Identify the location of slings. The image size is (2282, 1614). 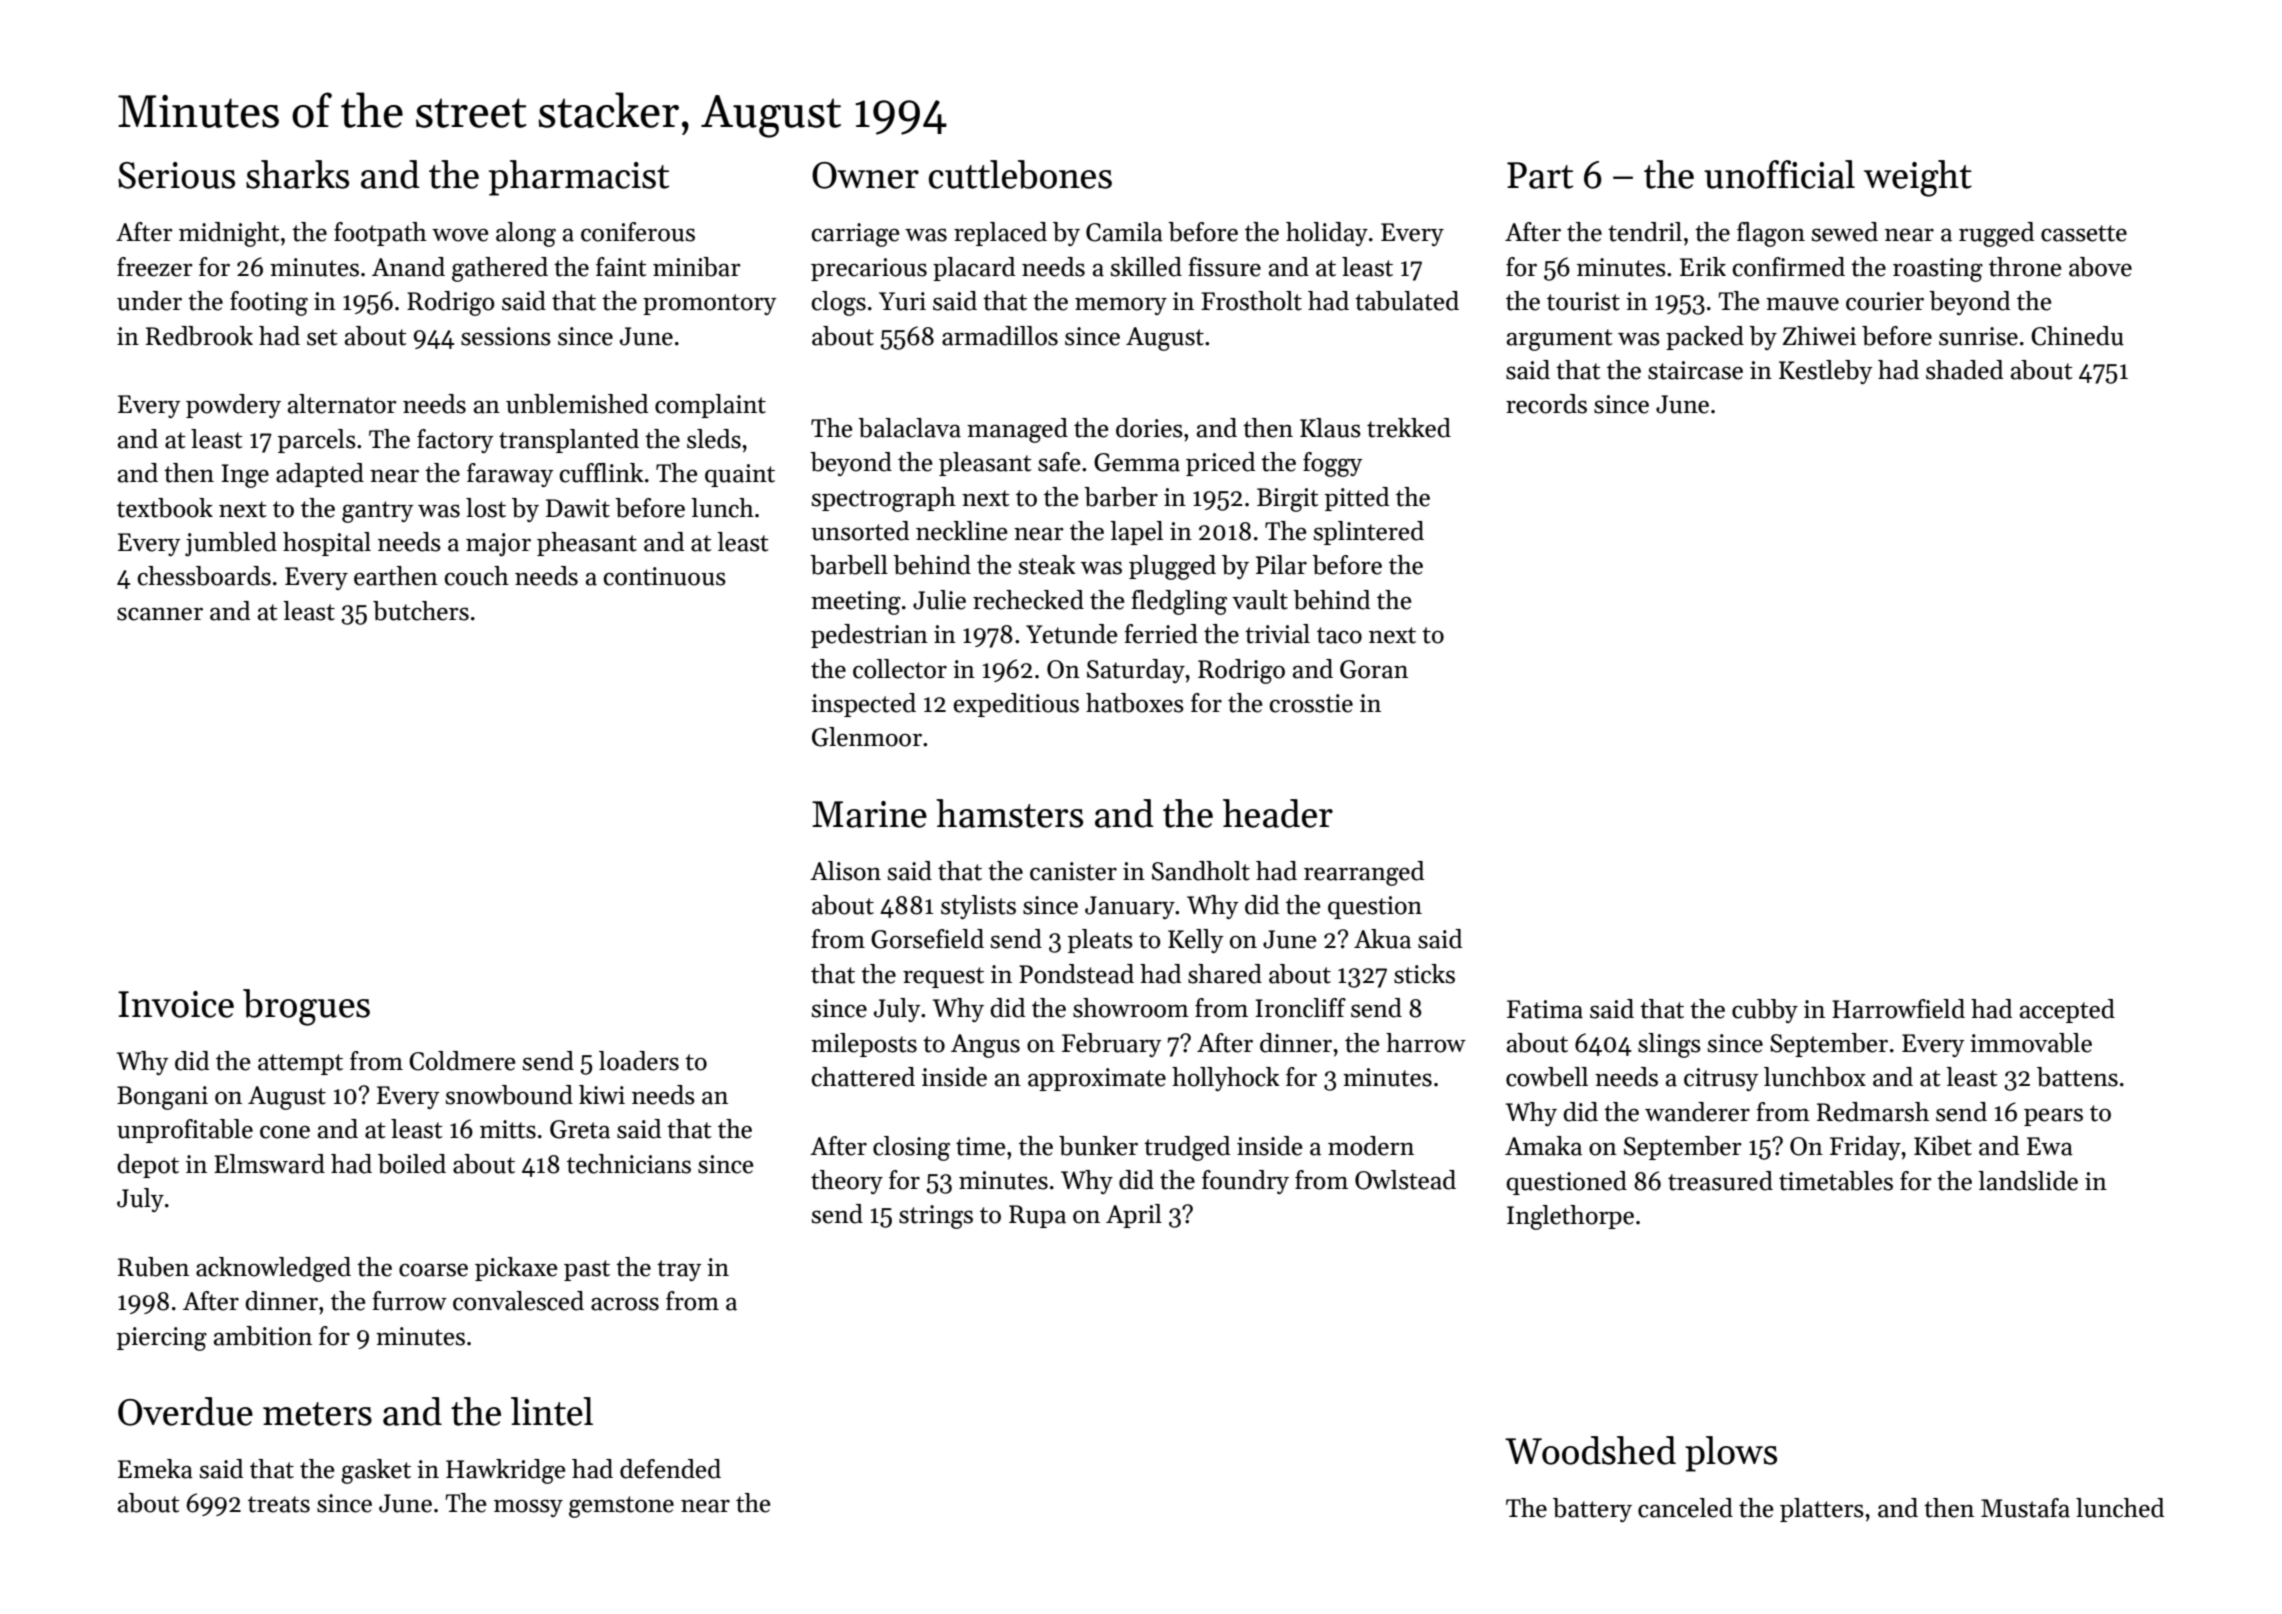
(1669, 1045).
